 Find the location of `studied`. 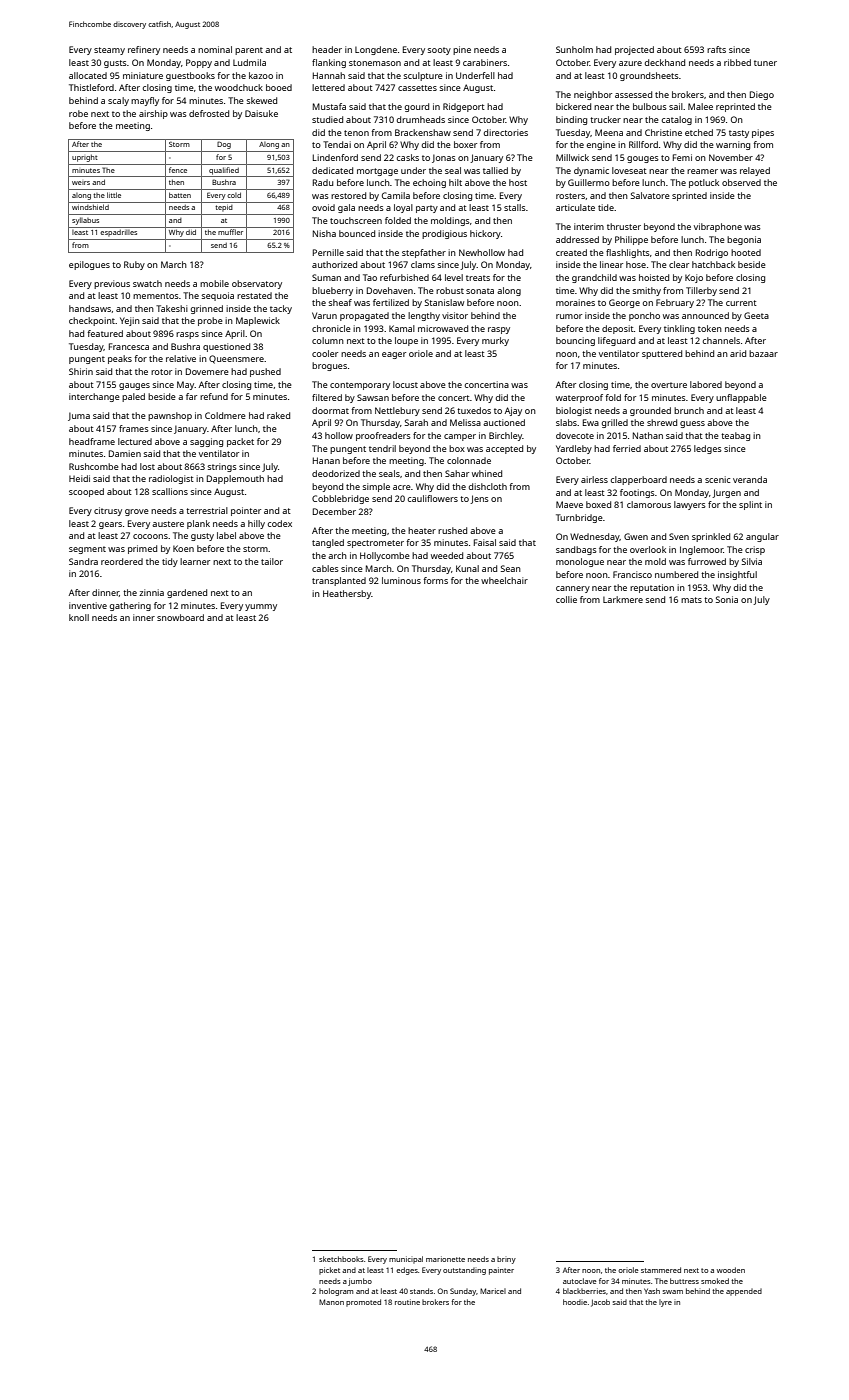

studied is located at coordinates (327, 119).
